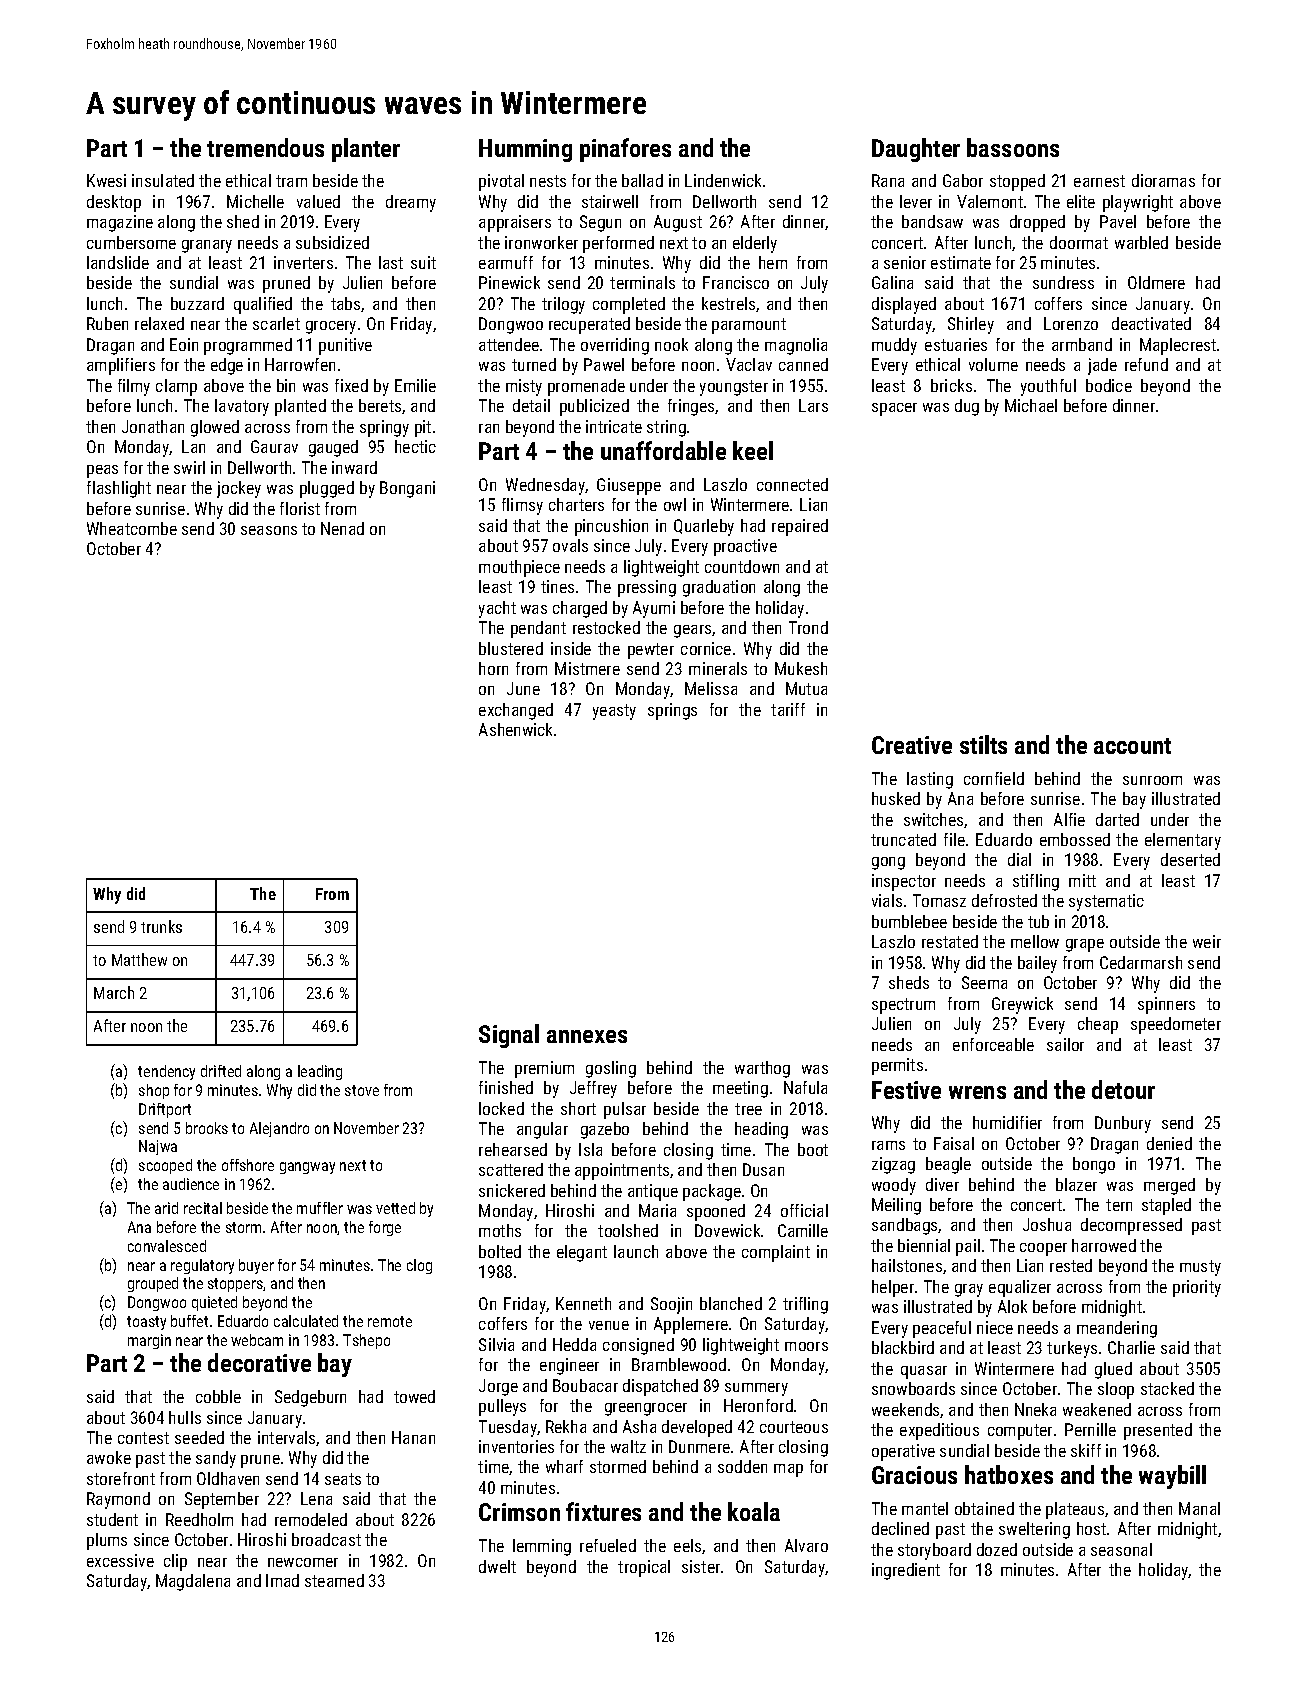 This screenshot has height=1693, width=1308. What do you see at coordinates (1031, 405) in the screenshot?
I see `Michael` at bounding box center [1031, 405].
